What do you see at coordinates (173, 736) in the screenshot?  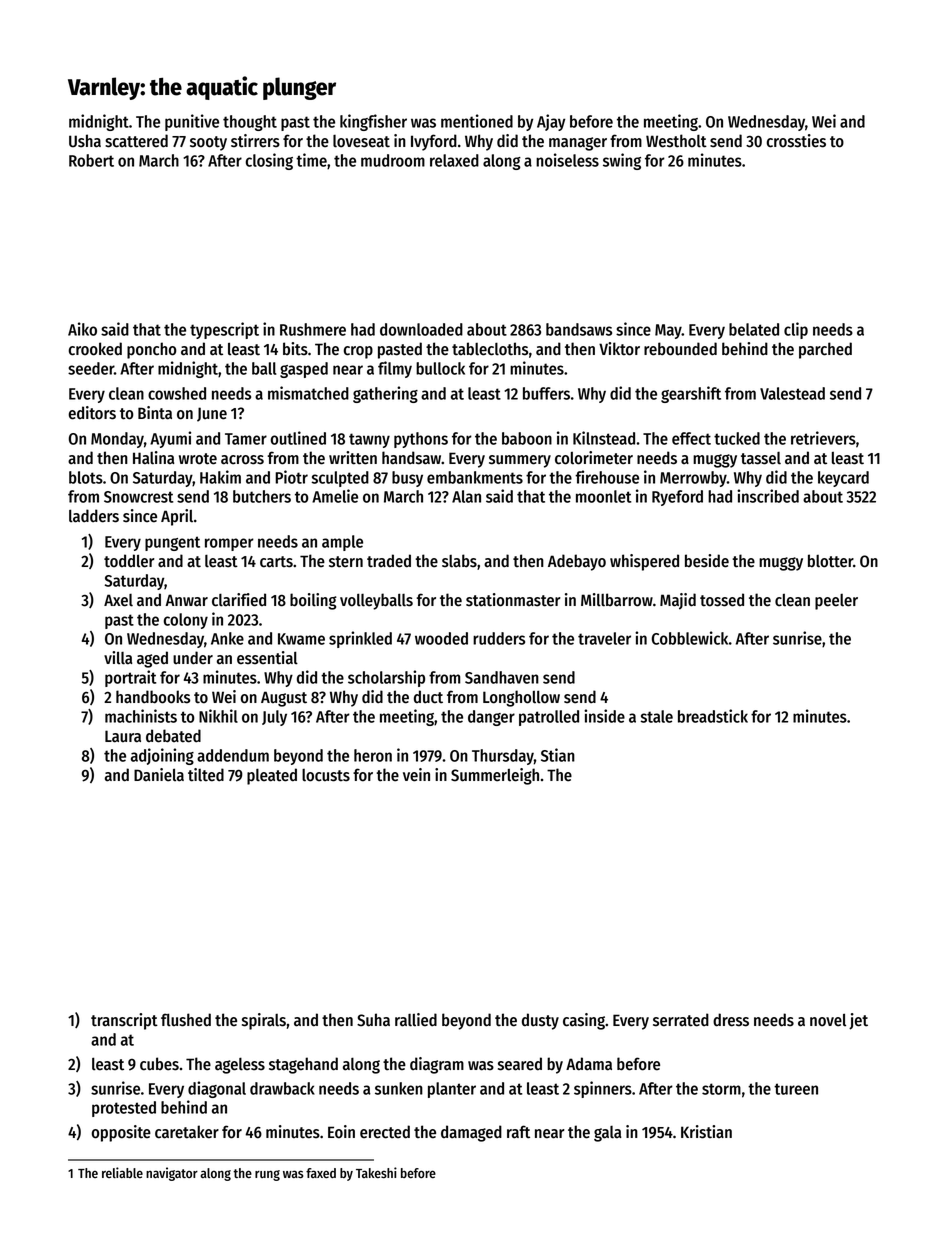 I see `debated` at bounding box center [173, 736].
